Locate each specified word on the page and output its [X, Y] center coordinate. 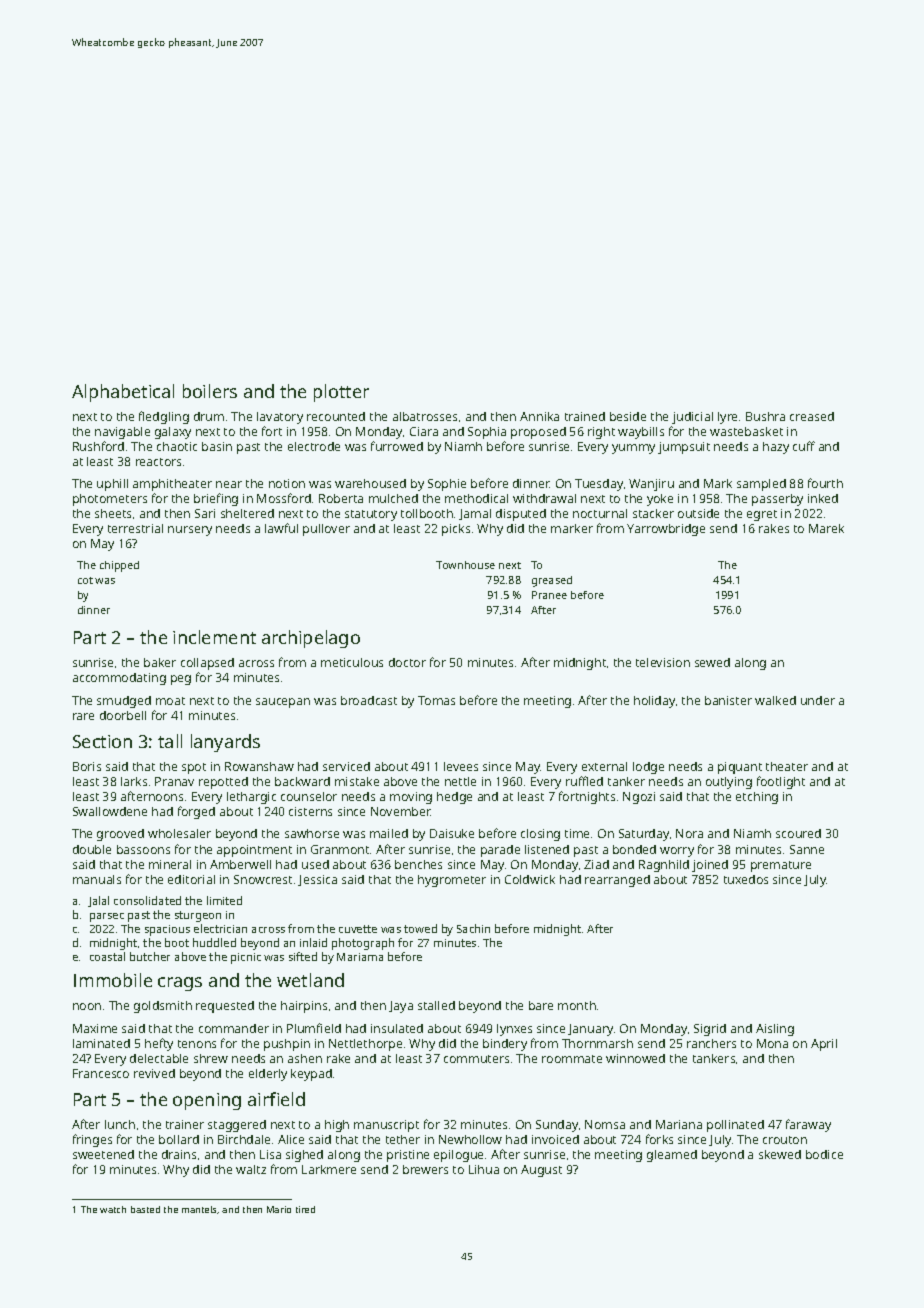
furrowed [397, 446]
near [229, 484]
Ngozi [639, 798]
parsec [107, 917]
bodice [824, 1154]
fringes [92, 1140]
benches [418, 864]
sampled [761, 485]
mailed [389, 833]
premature [781, 866]
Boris [87, 766]
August [541, 1171]
